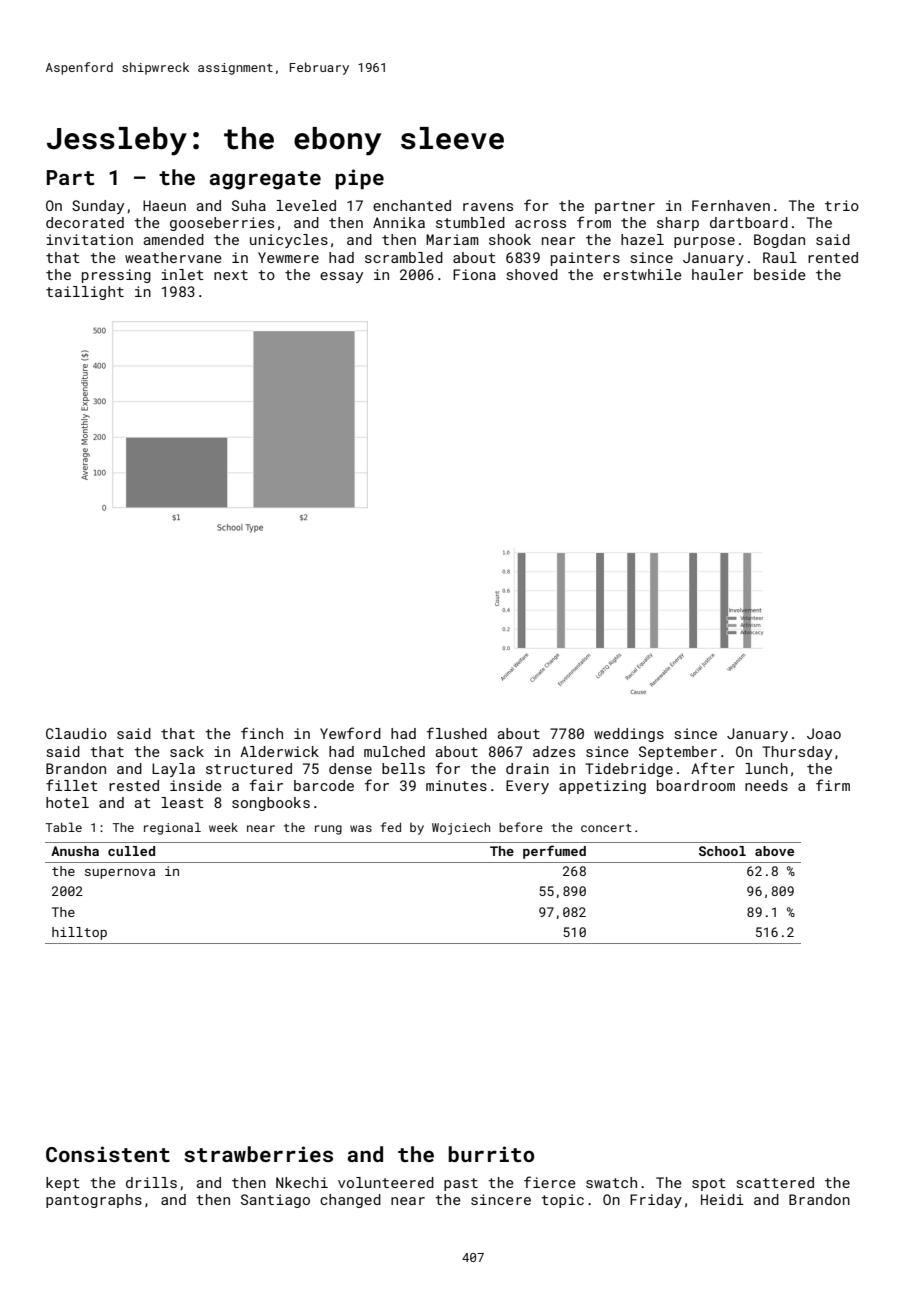 Image resolution: width=924 pixels, height=1308 pixels. What do you see at coordinates (717, 274) in the image?
I see `hauler` at bounding box center [717, 274].
